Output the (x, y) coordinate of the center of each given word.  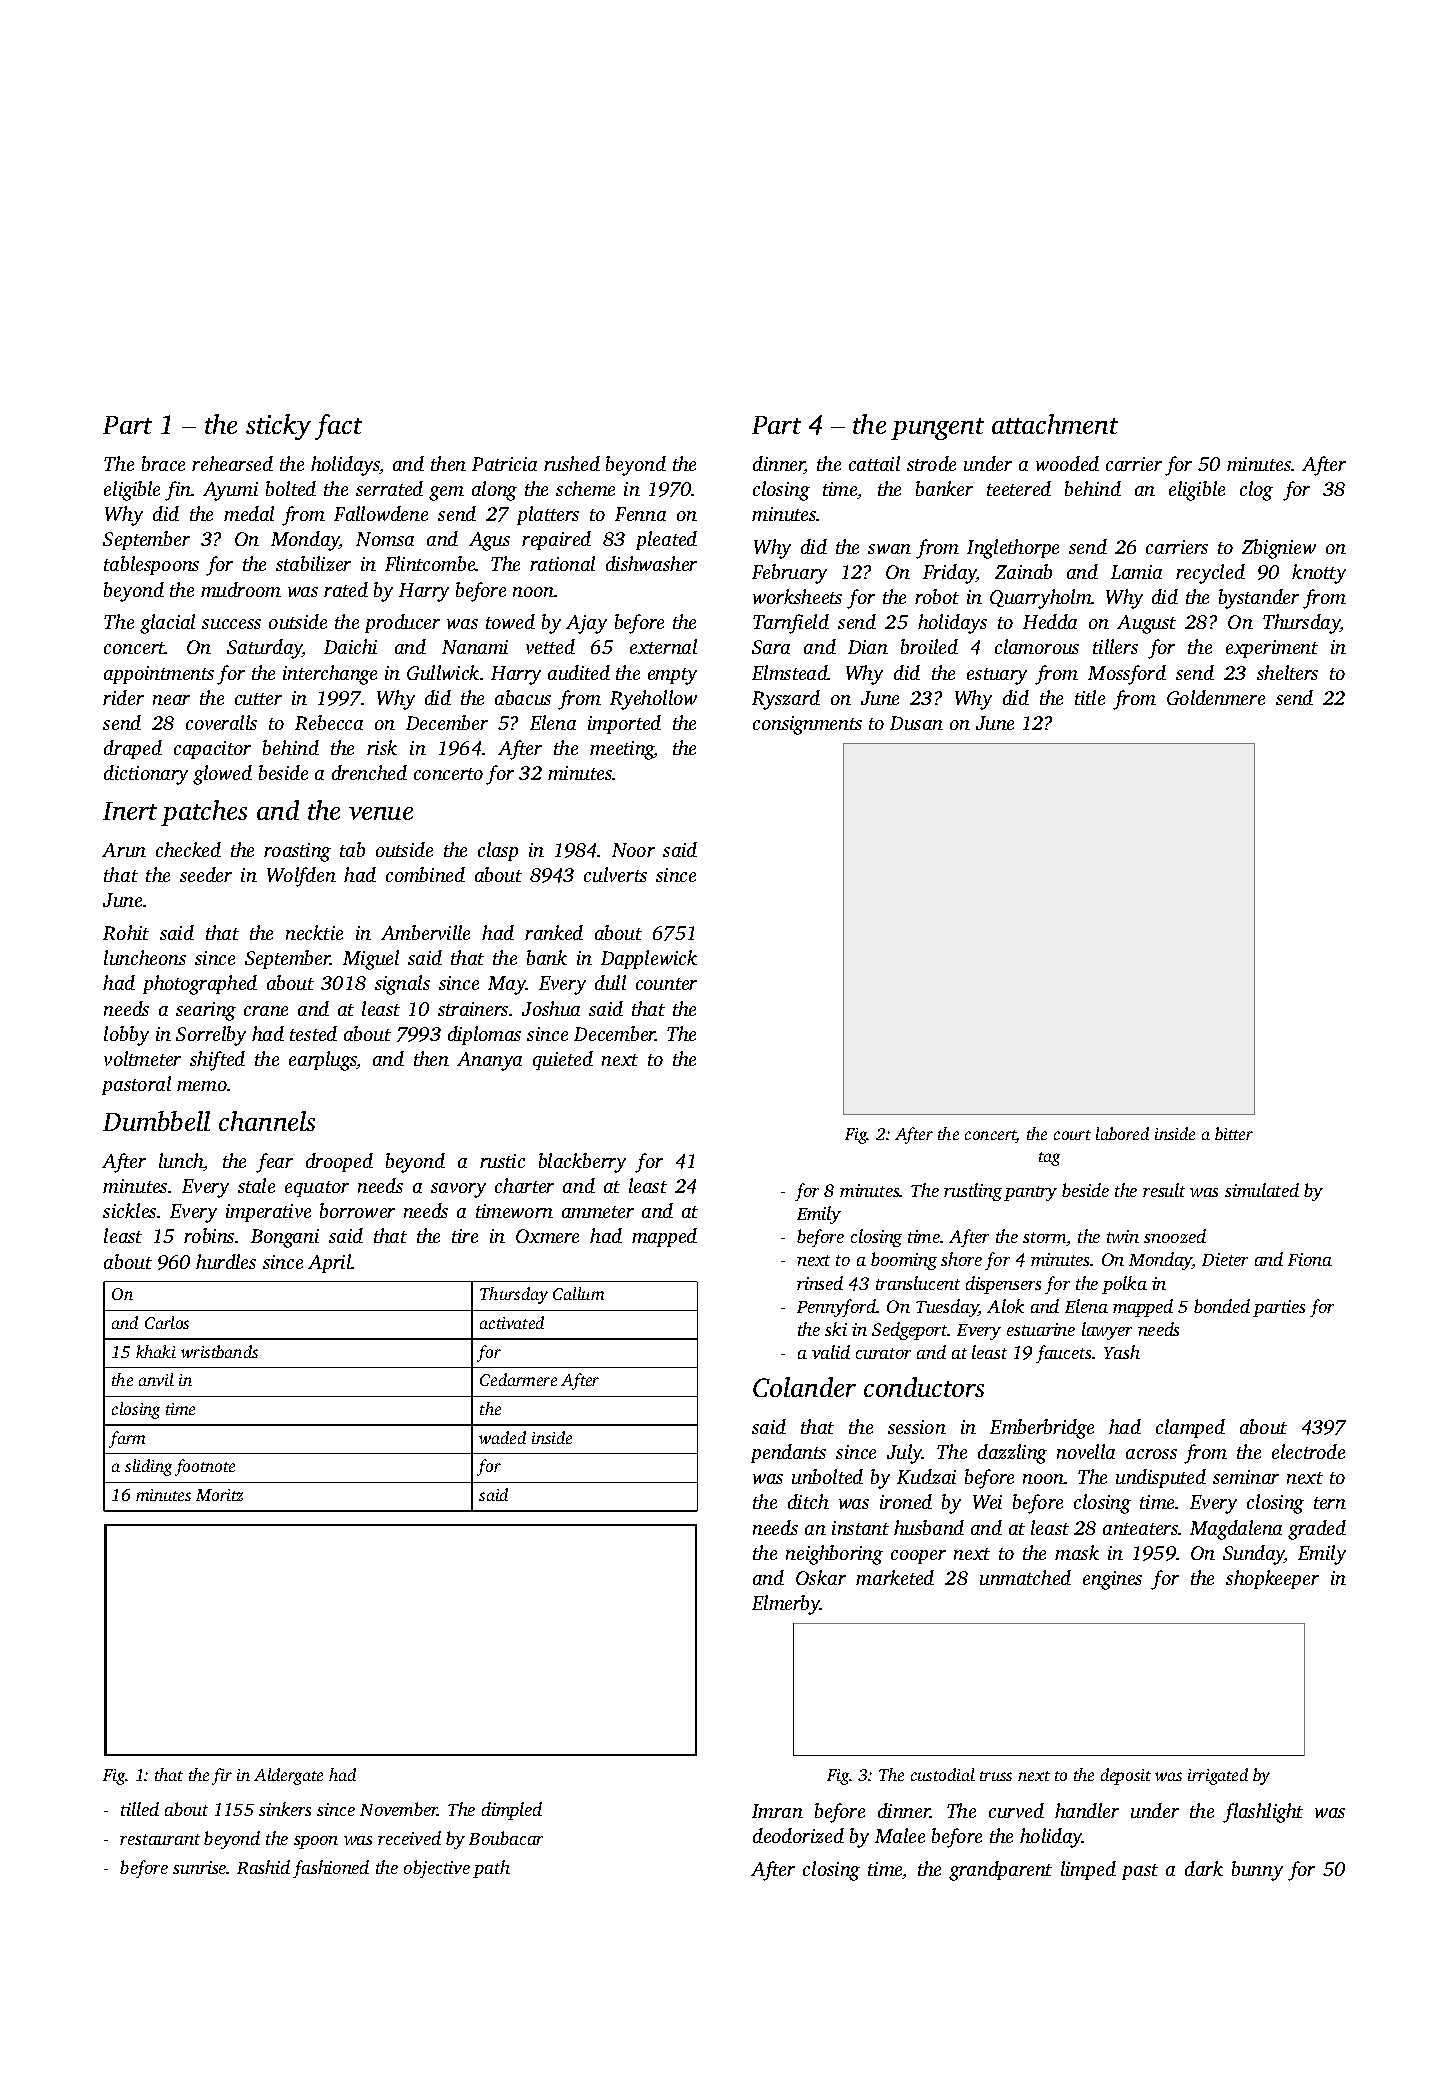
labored (1122, 1133)
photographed (200, 985)
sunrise (200, 1867)
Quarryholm (1041, 599)
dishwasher (651, 563)
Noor (633, 850)
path (491, 1869)
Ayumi (230, 491)
